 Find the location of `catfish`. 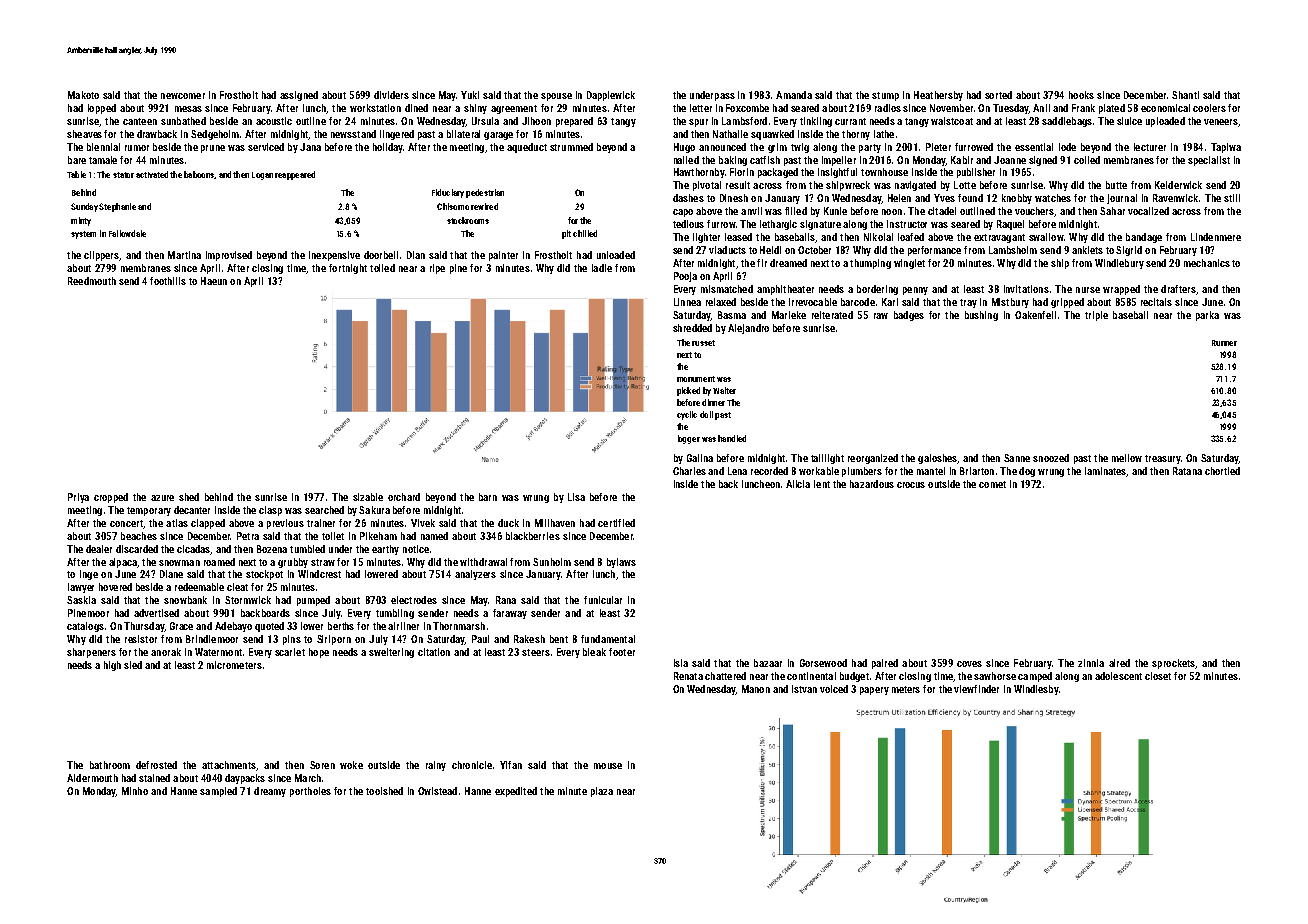

catfish is located at coordinates (765, 160).
